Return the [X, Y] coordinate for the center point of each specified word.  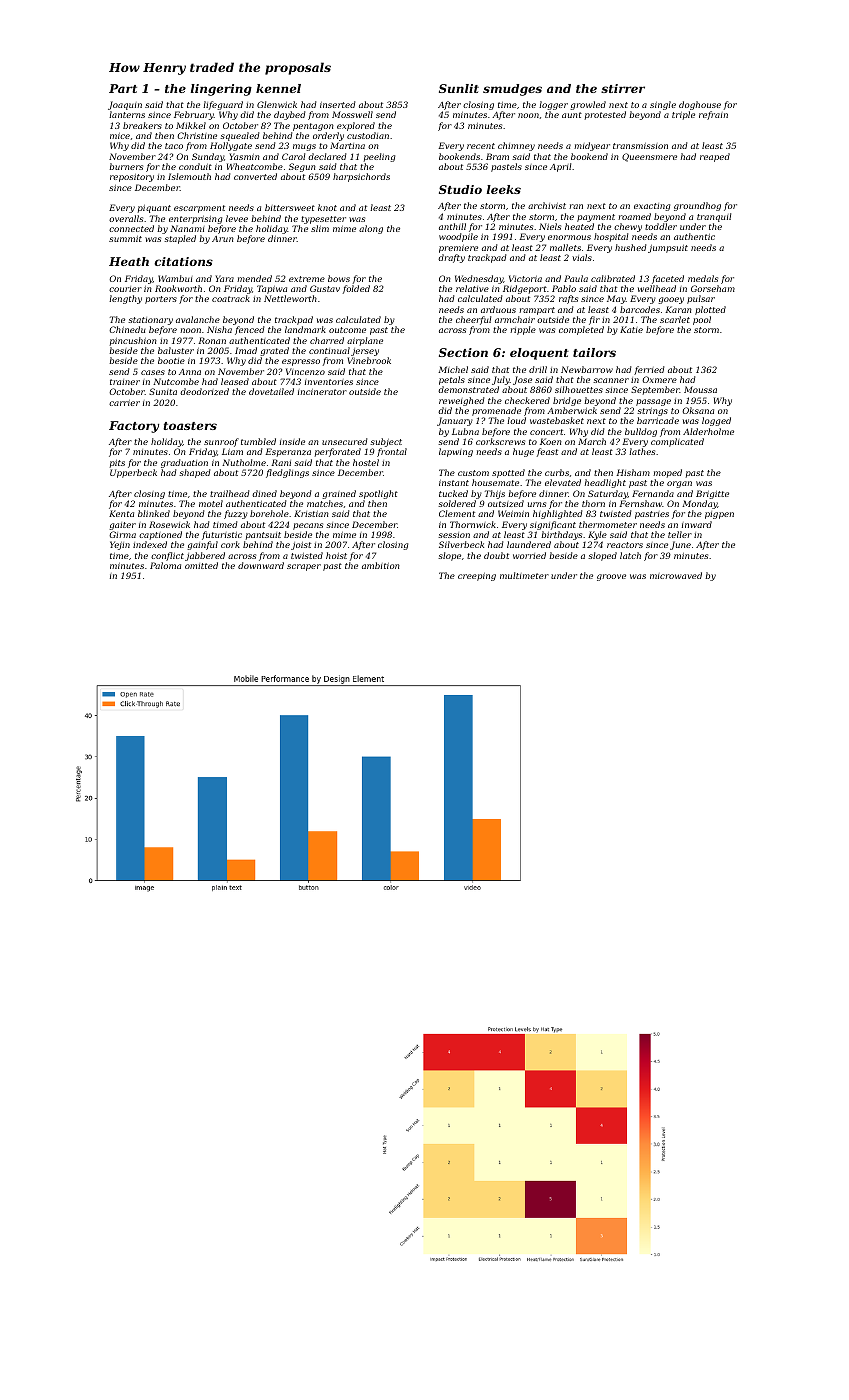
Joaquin [125, 105]
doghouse [700, 105]
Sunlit [459, 88]
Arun [223, 239]
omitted [201, 565]
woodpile [458, 237]
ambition [381, 565]
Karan [678, 309]
